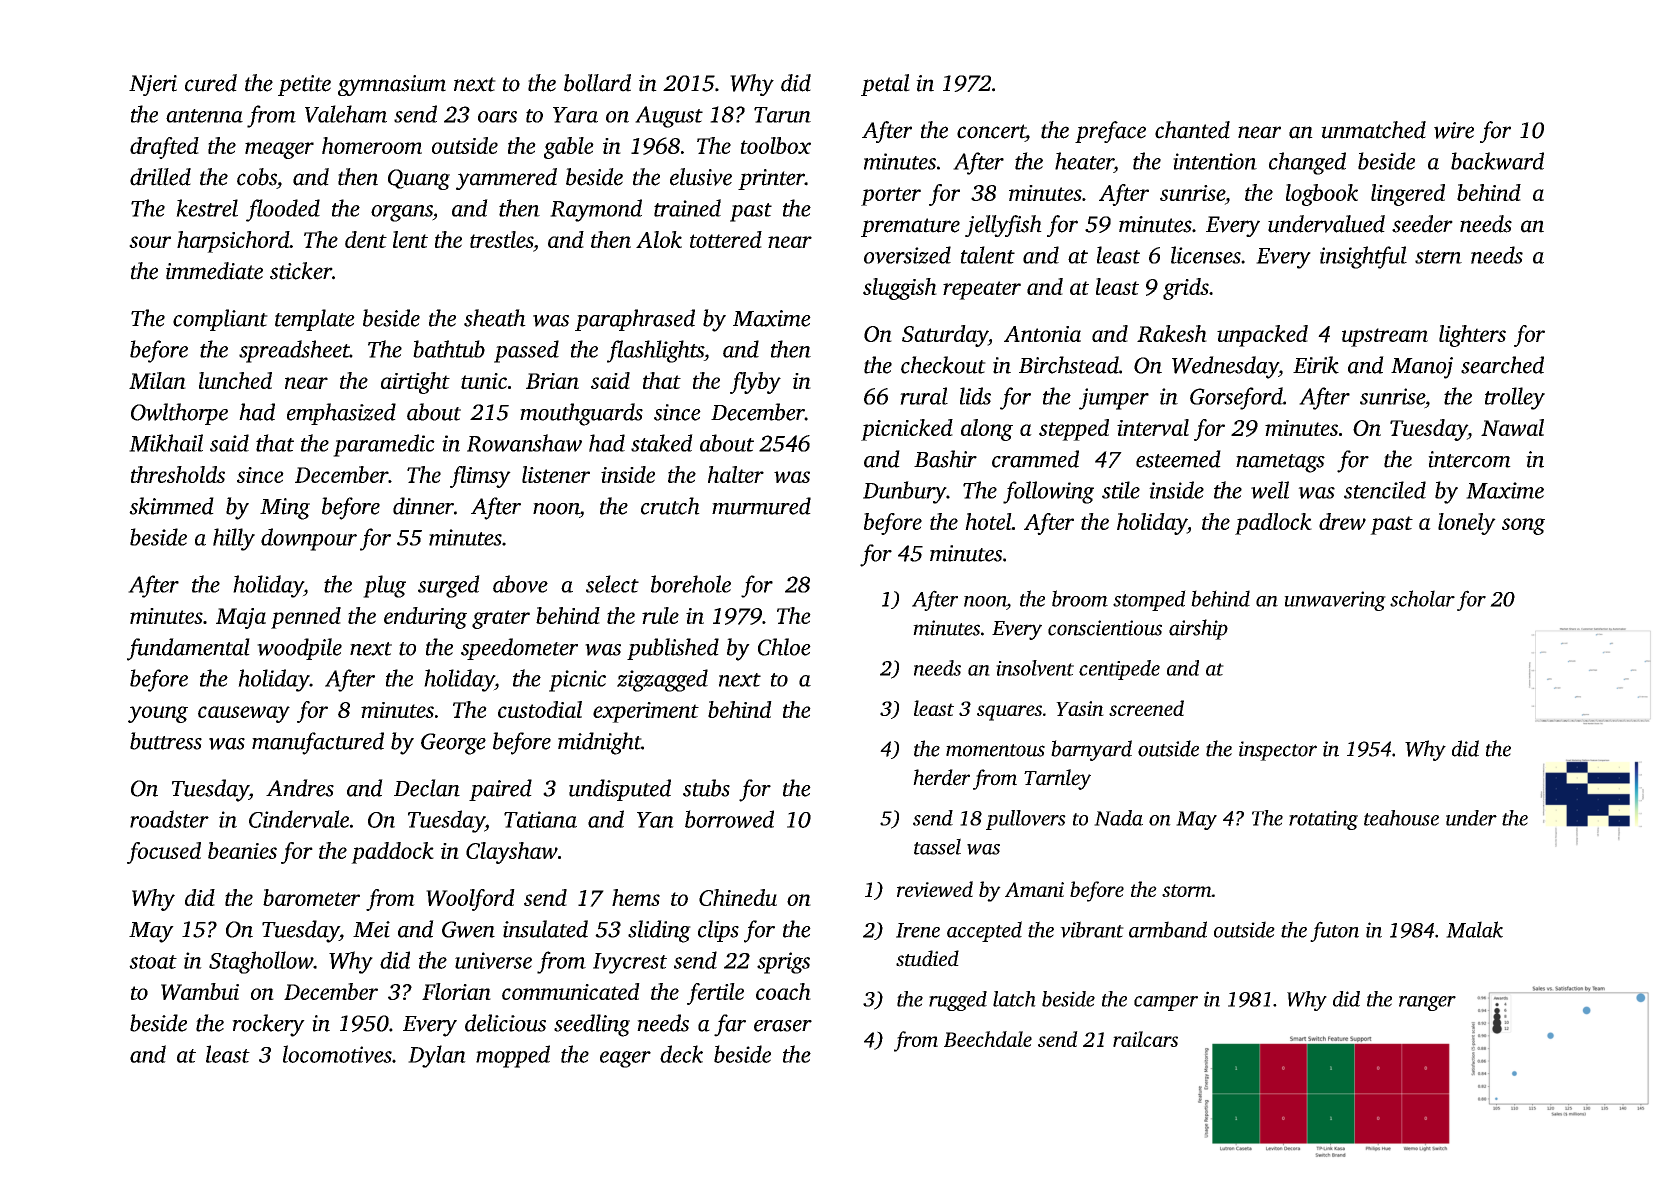 This document has height=1184, width=1674. Describe the element at coordinates (1469, 459) in the document. I see `intercom` at that location.
